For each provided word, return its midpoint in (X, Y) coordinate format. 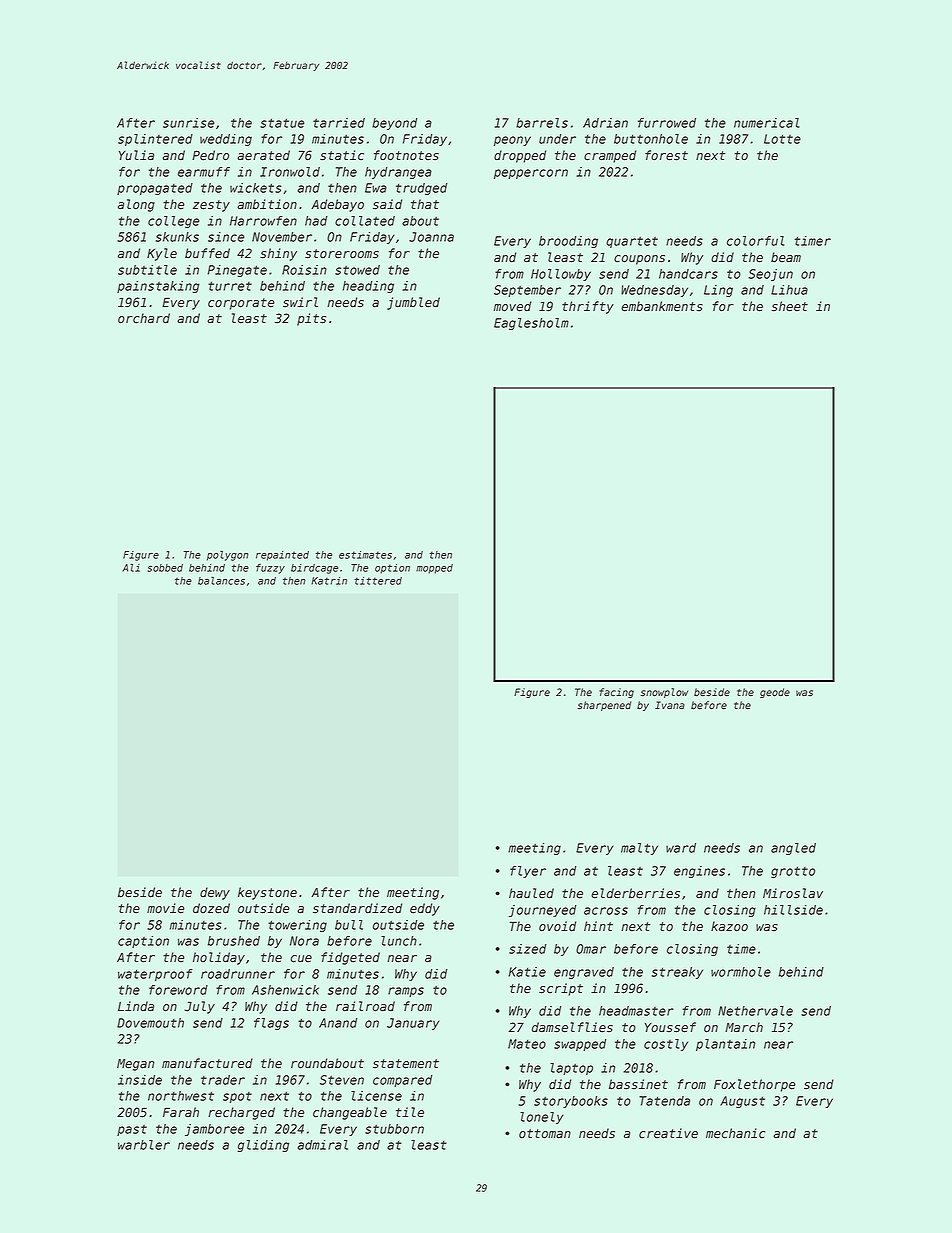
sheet (790, 306)
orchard (144, 318)
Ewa (376, 188)
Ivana (670, 705)
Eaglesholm (531, 324)
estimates (365, 555)
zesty (211, 206)
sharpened (604, 706)
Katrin (329, 581)
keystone (267, 893)
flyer (528, 872)
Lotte (782, 139)
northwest (181, 1096)
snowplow (664, 693)
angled (793, 849)
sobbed (165, 568)
